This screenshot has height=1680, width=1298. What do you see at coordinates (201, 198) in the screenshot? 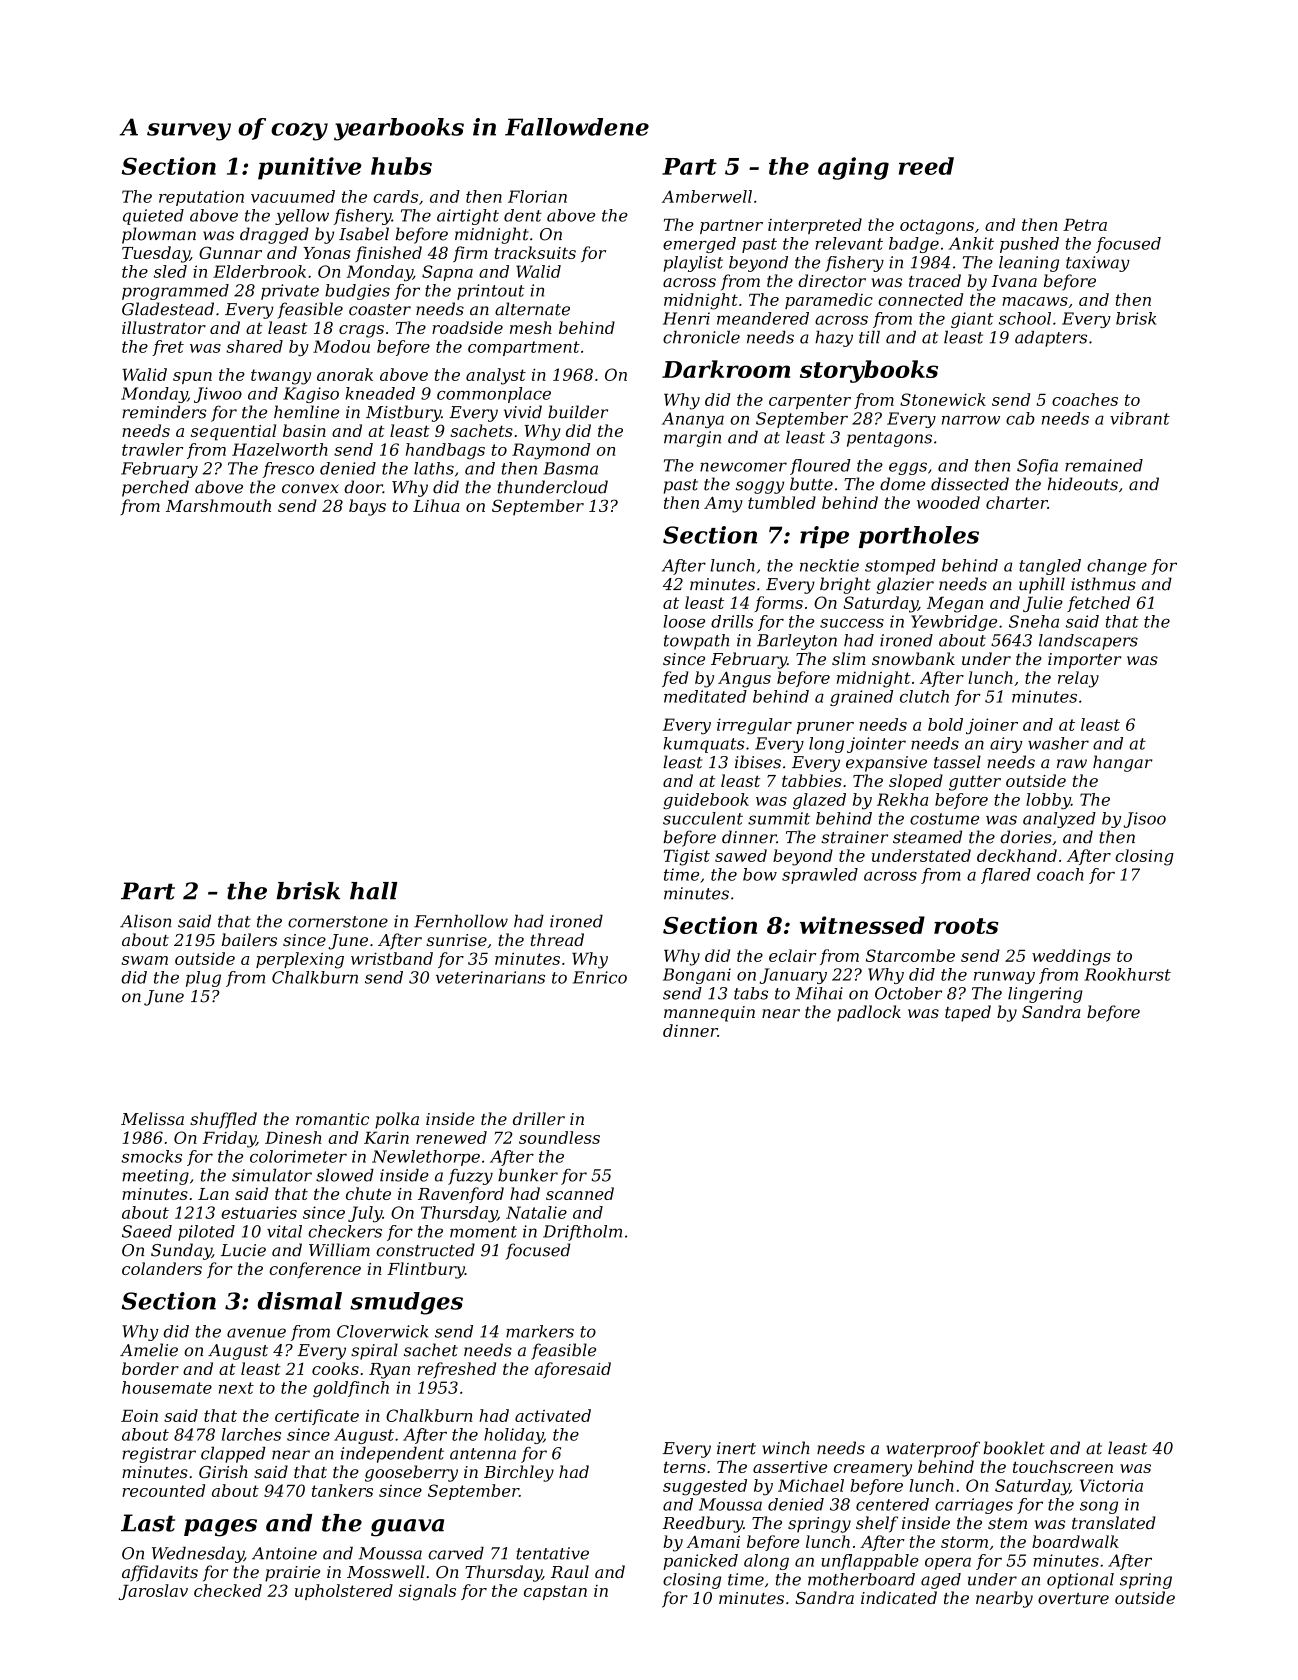
I see `reputation` at bounding box center [201, 198].
